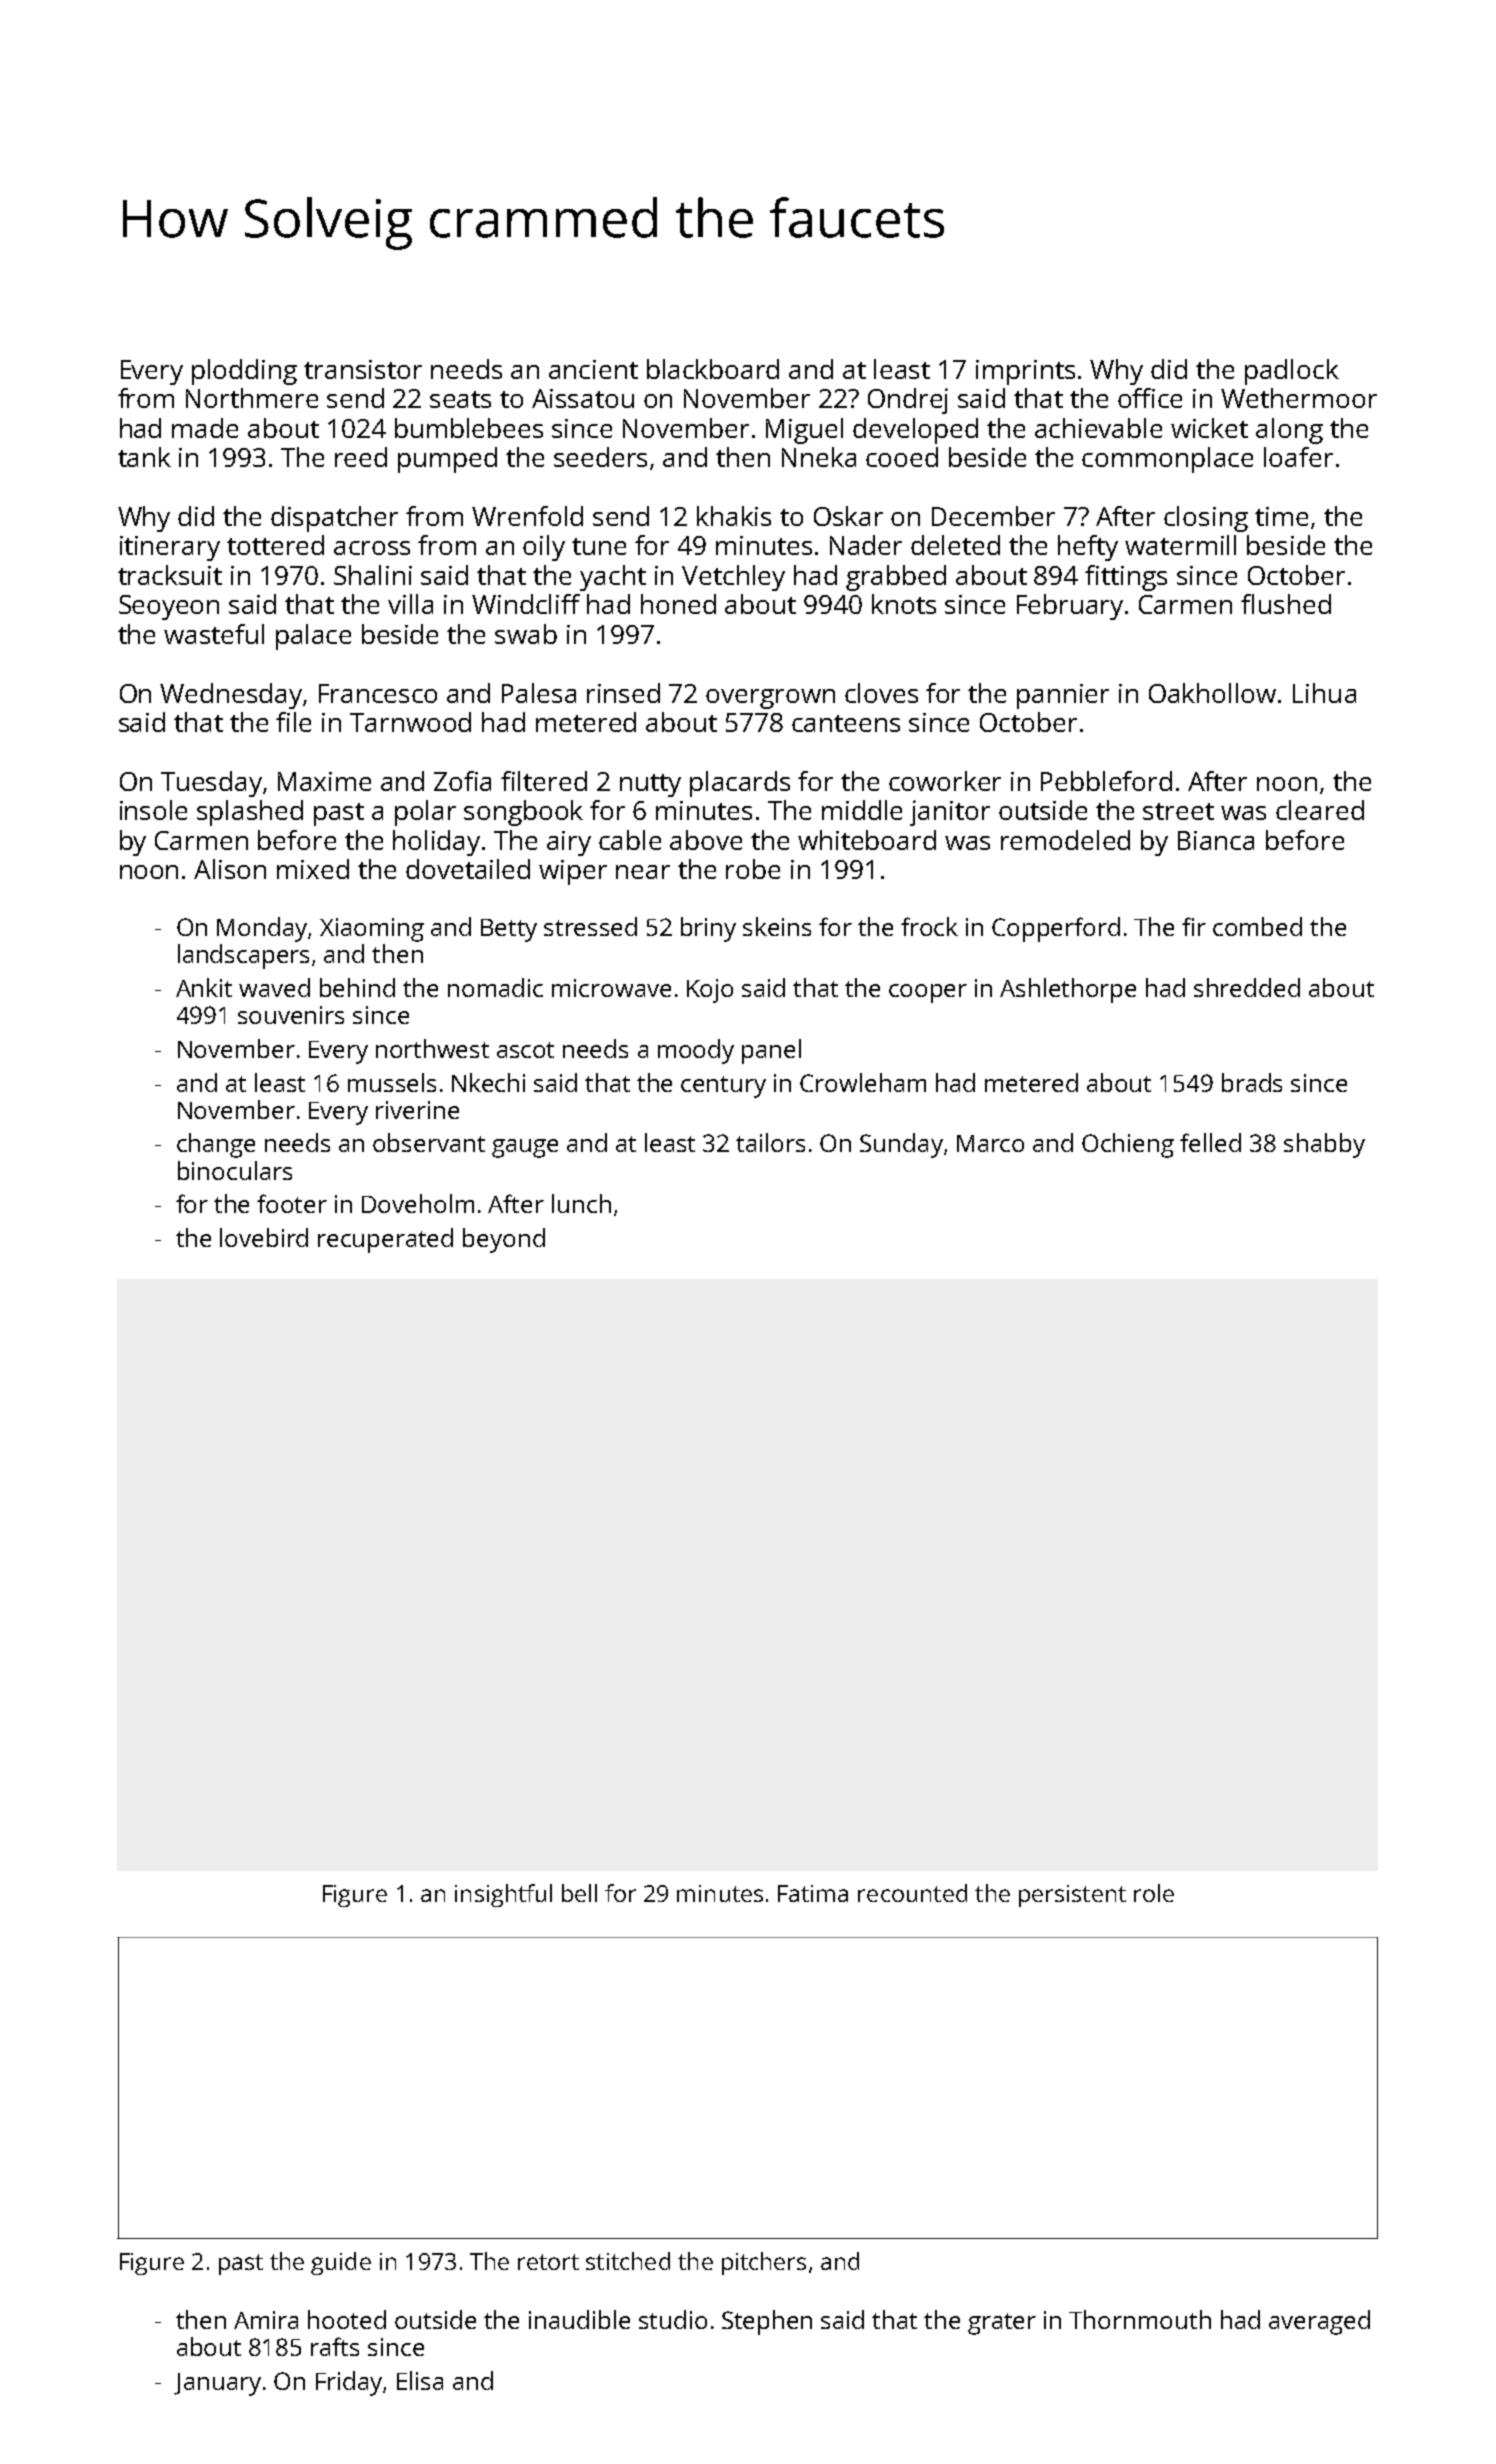 This screenshot has height=2464, width=1496. What do you see at coordinates (244, 372) in the screenshot?
I see `plodding` at bounding box center [244, 372].
